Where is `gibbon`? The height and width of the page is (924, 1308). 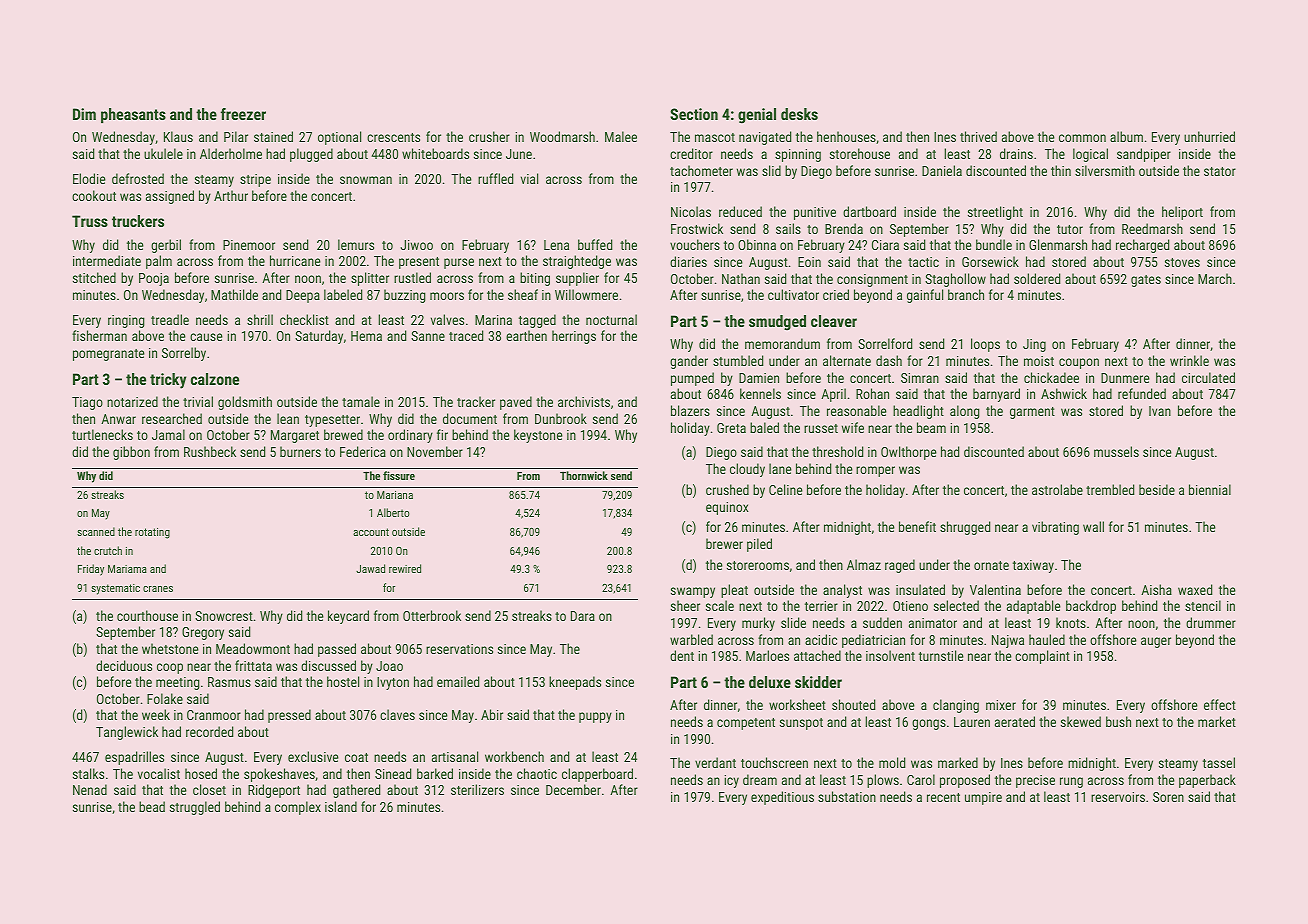 gibbon is located at coordinates (131, 453).
